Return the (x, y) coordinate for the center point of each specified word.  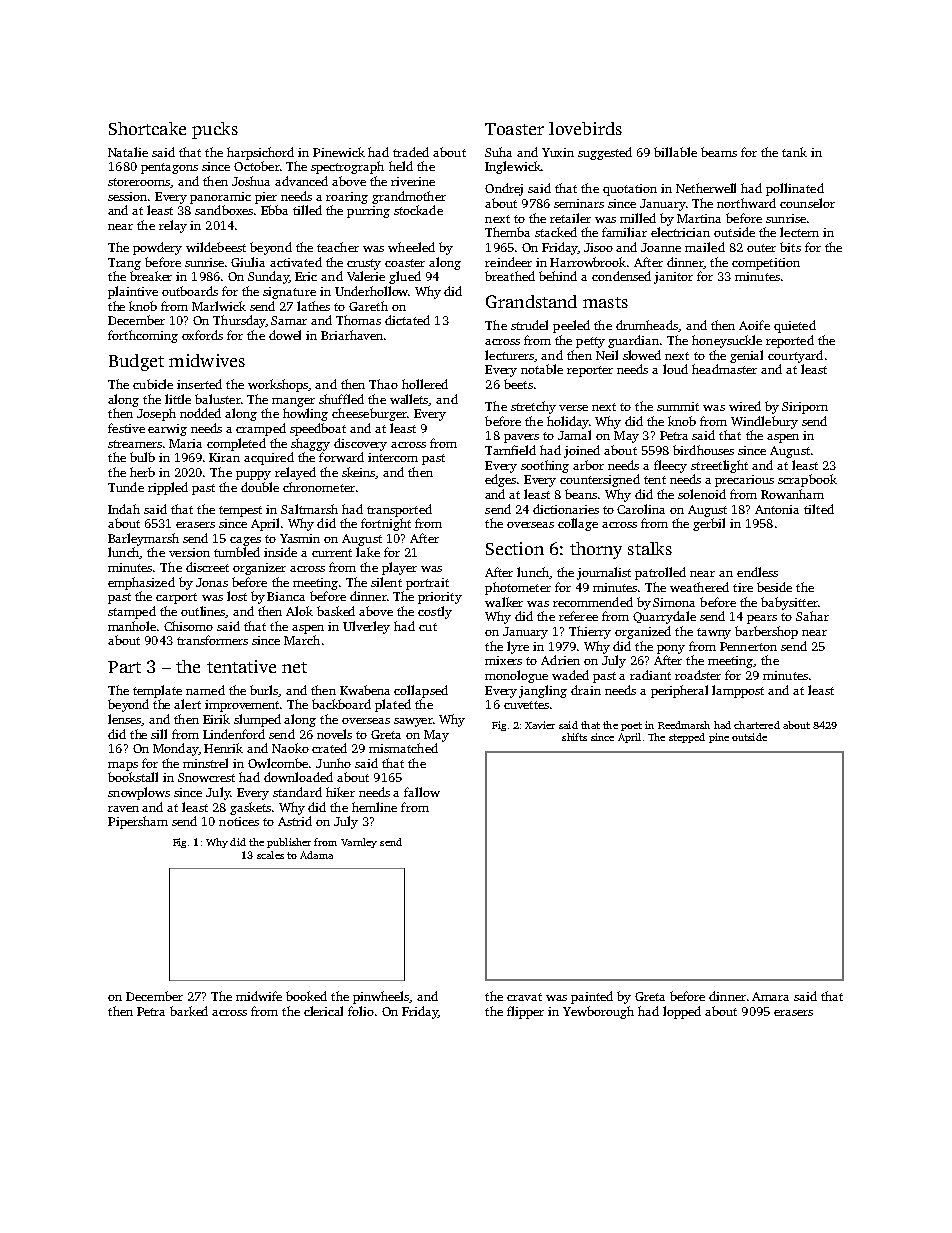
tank (794, 152)
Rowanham (792, 494)
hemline (374, 807)
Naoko (290, 748)
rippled (168, 488)
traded (411, 152)
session (127, 196)
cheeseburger (369, 414)
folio (361, 1011)
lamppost (738, 691)
